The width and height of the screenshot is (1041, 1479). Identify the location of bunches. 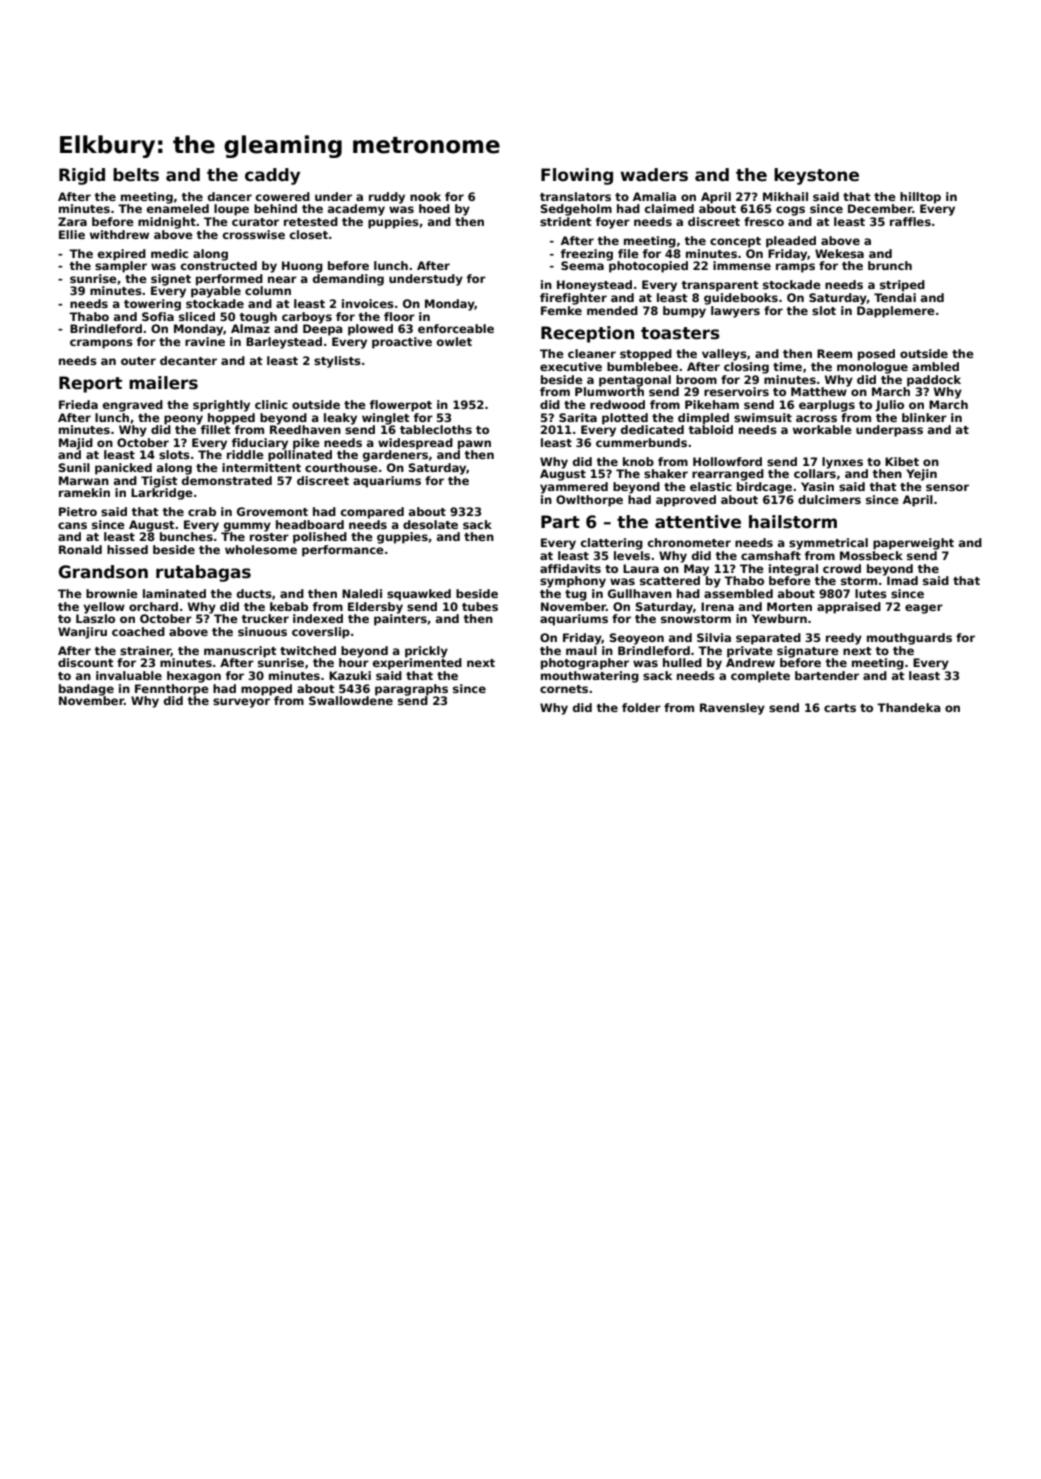
(186, 536).
